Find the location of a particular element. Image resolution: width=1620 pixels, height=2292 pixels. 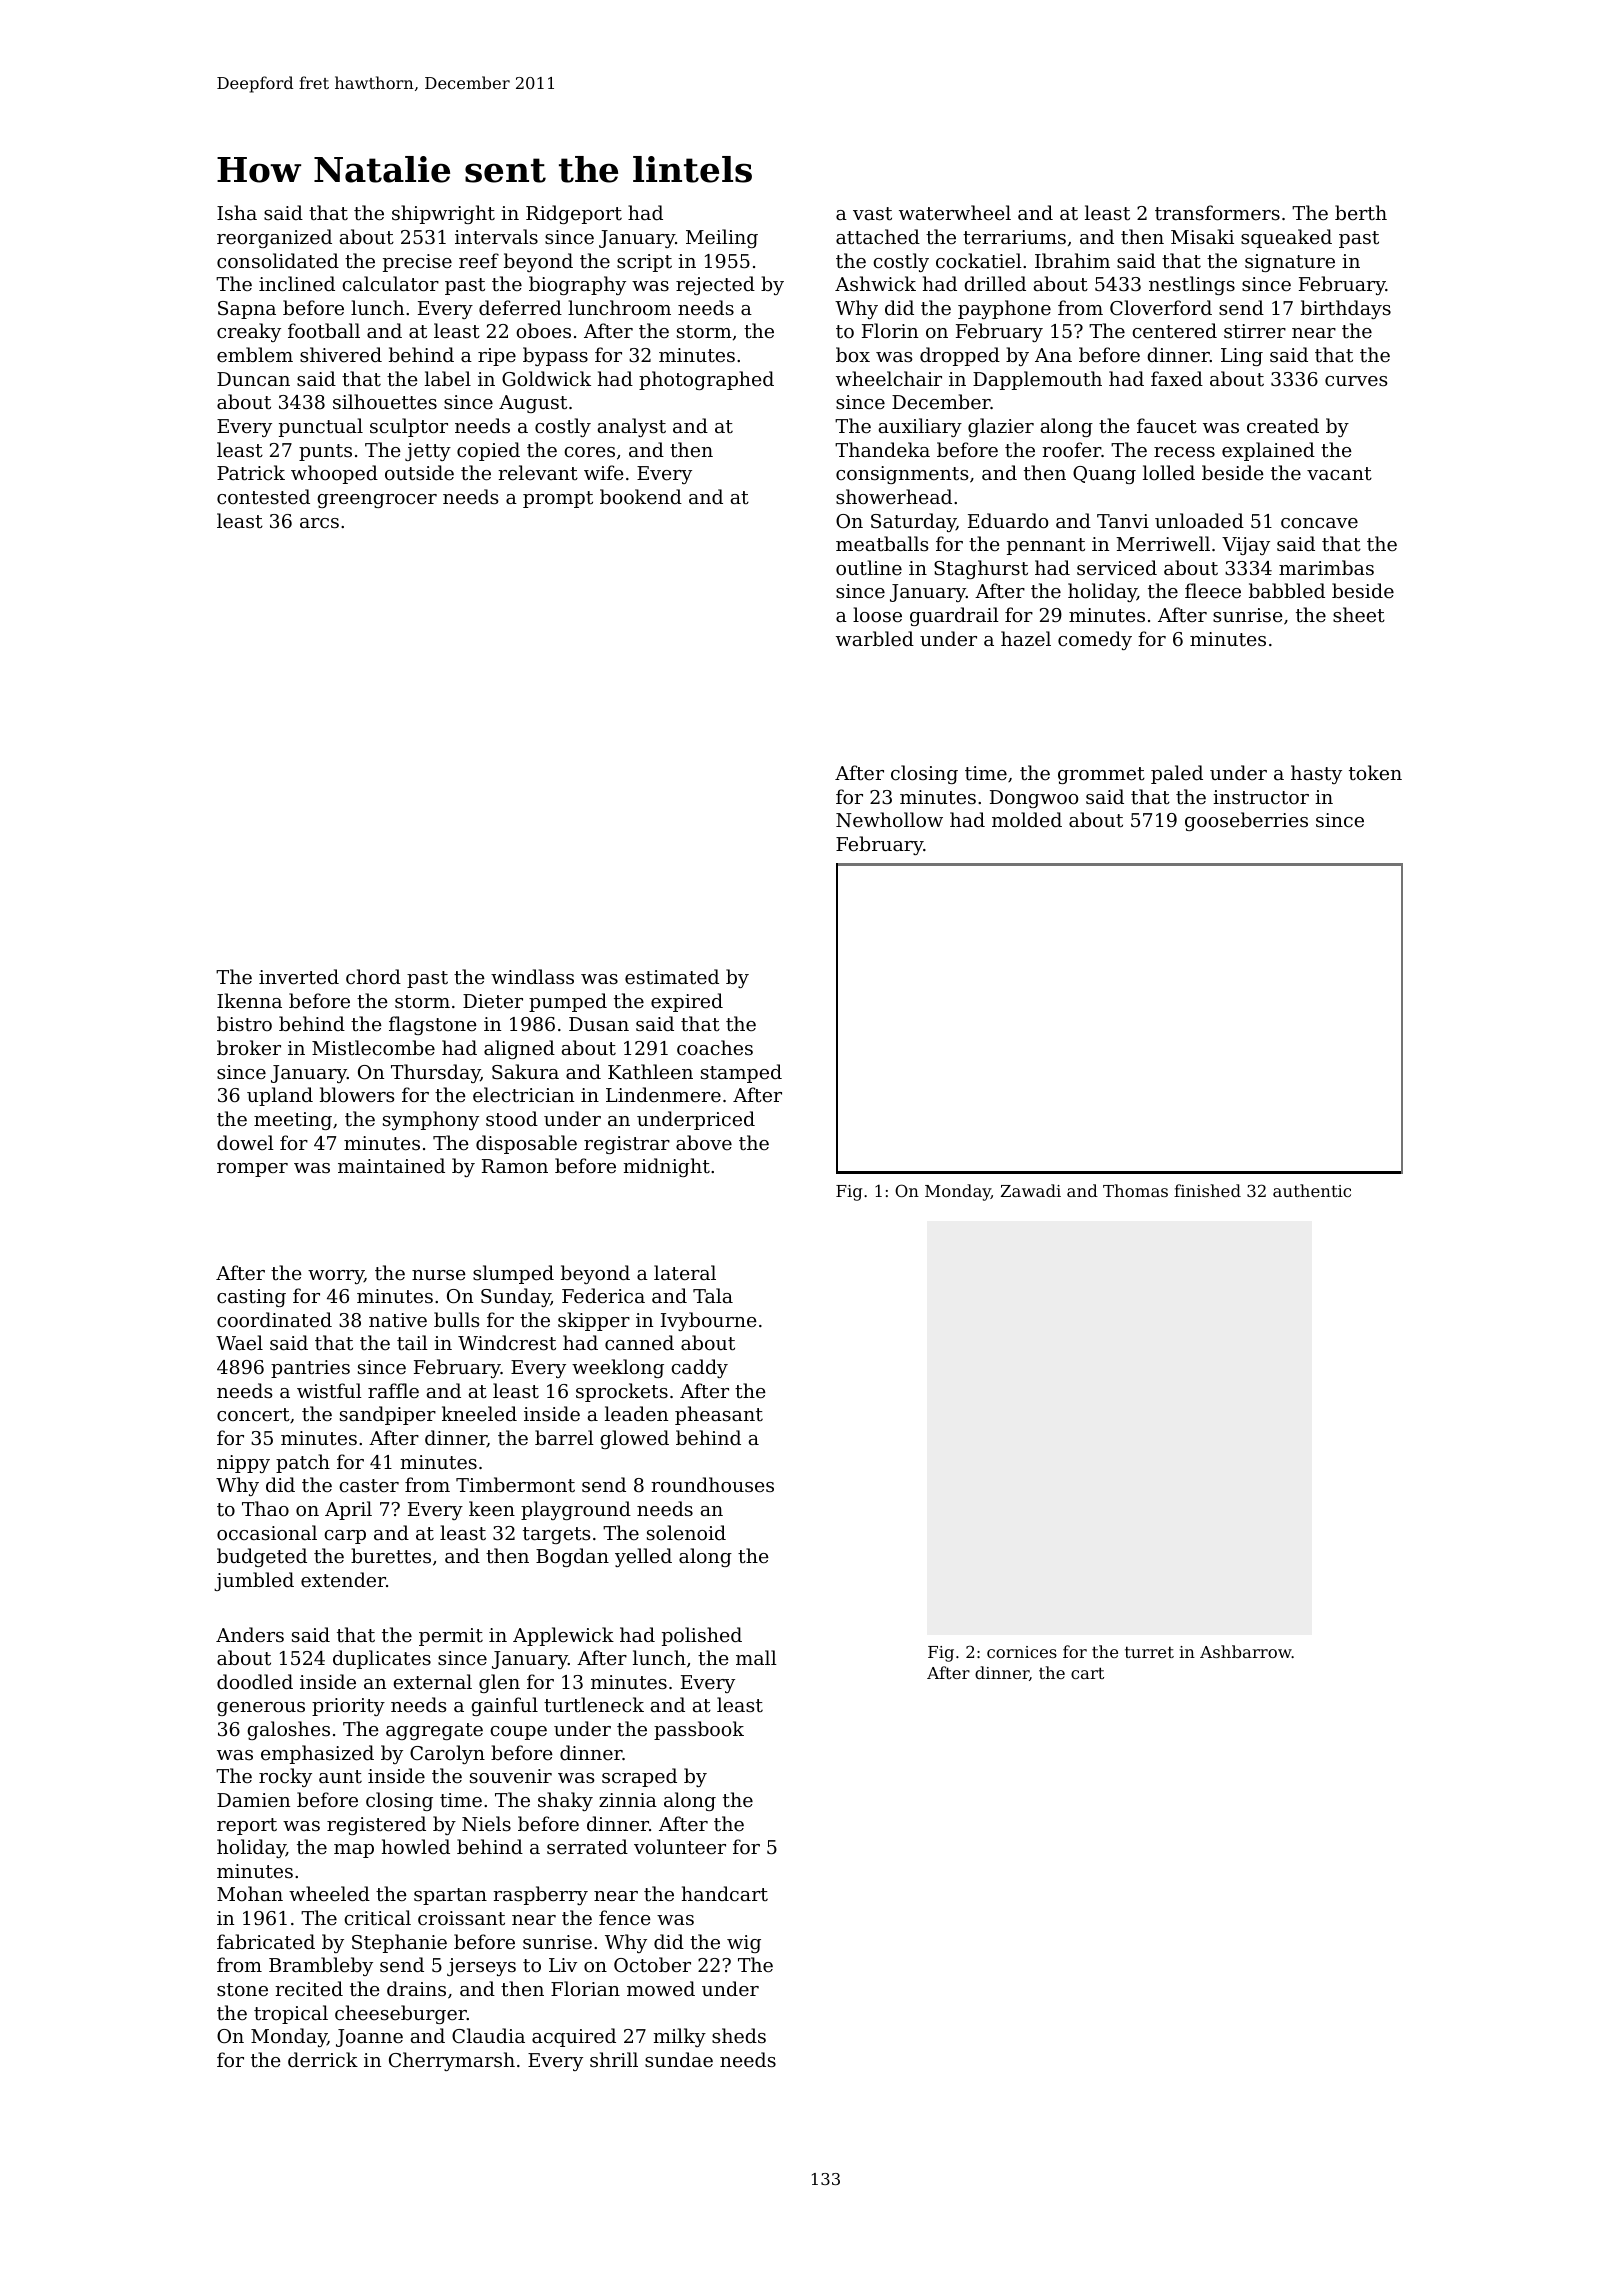

token is located at coordinates (1375, 772).
